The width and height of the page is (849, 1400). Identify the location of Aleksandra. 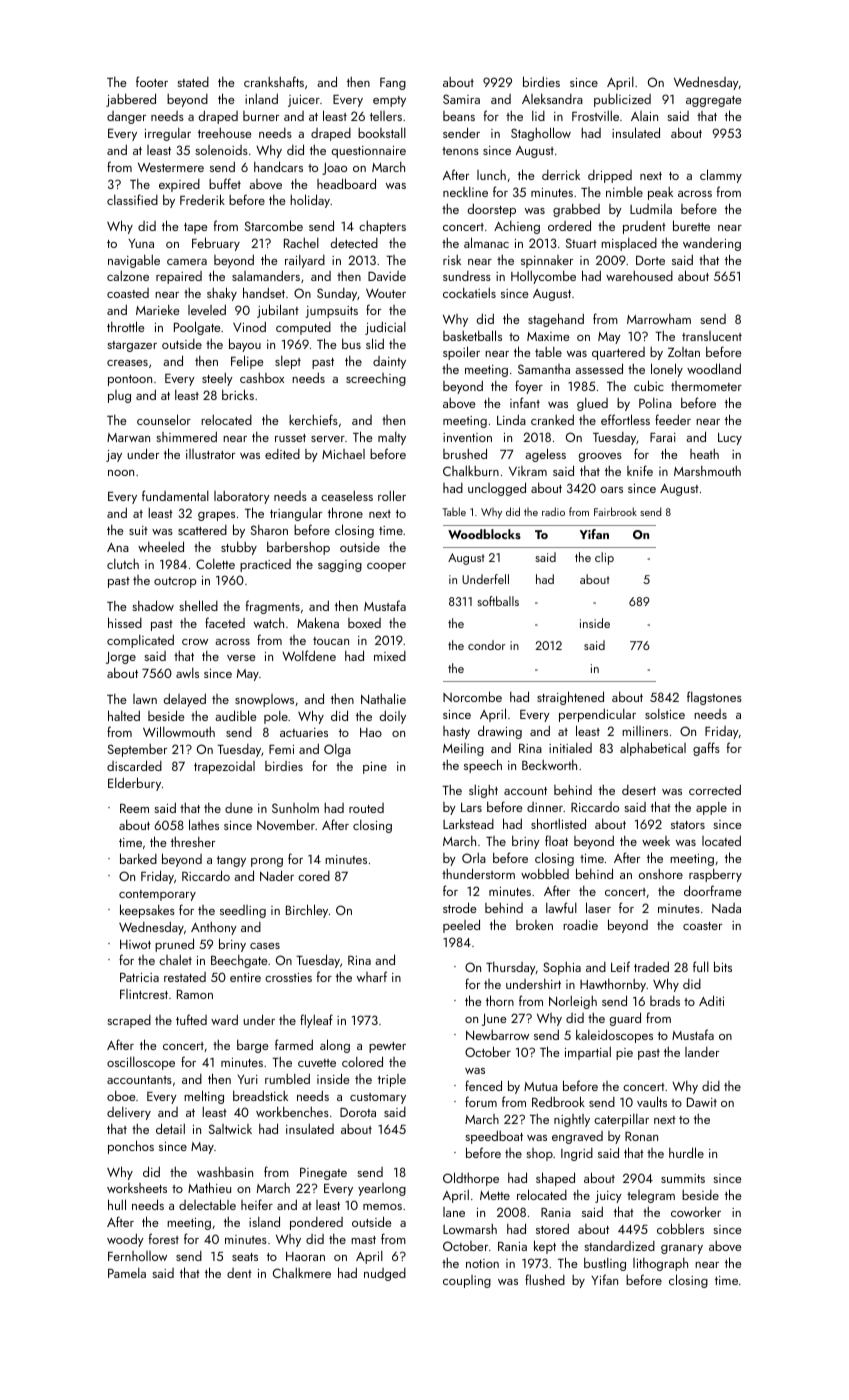
(552, 99).
